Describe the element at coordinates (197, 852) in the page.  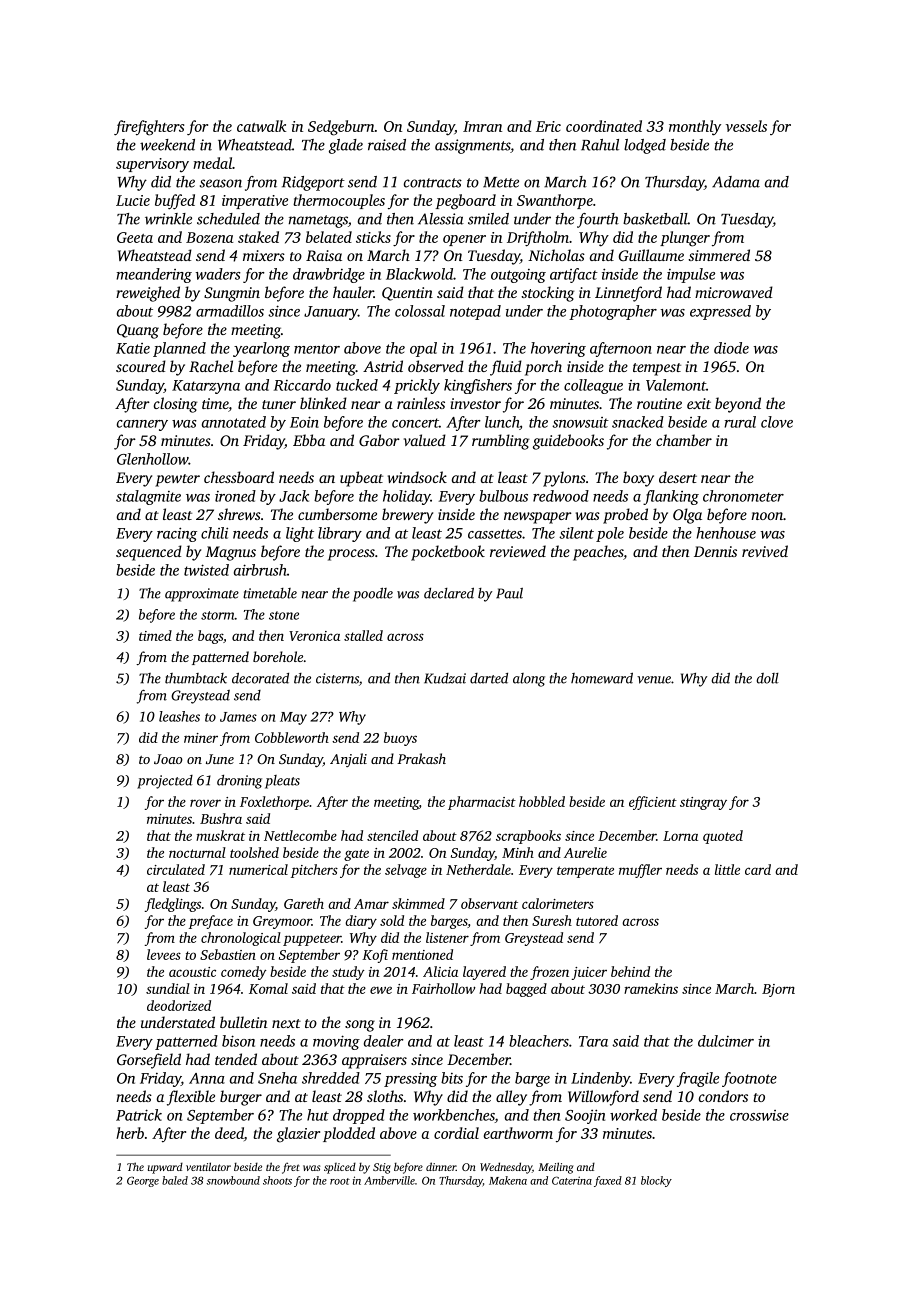
I see `nocturnal` at that location.
